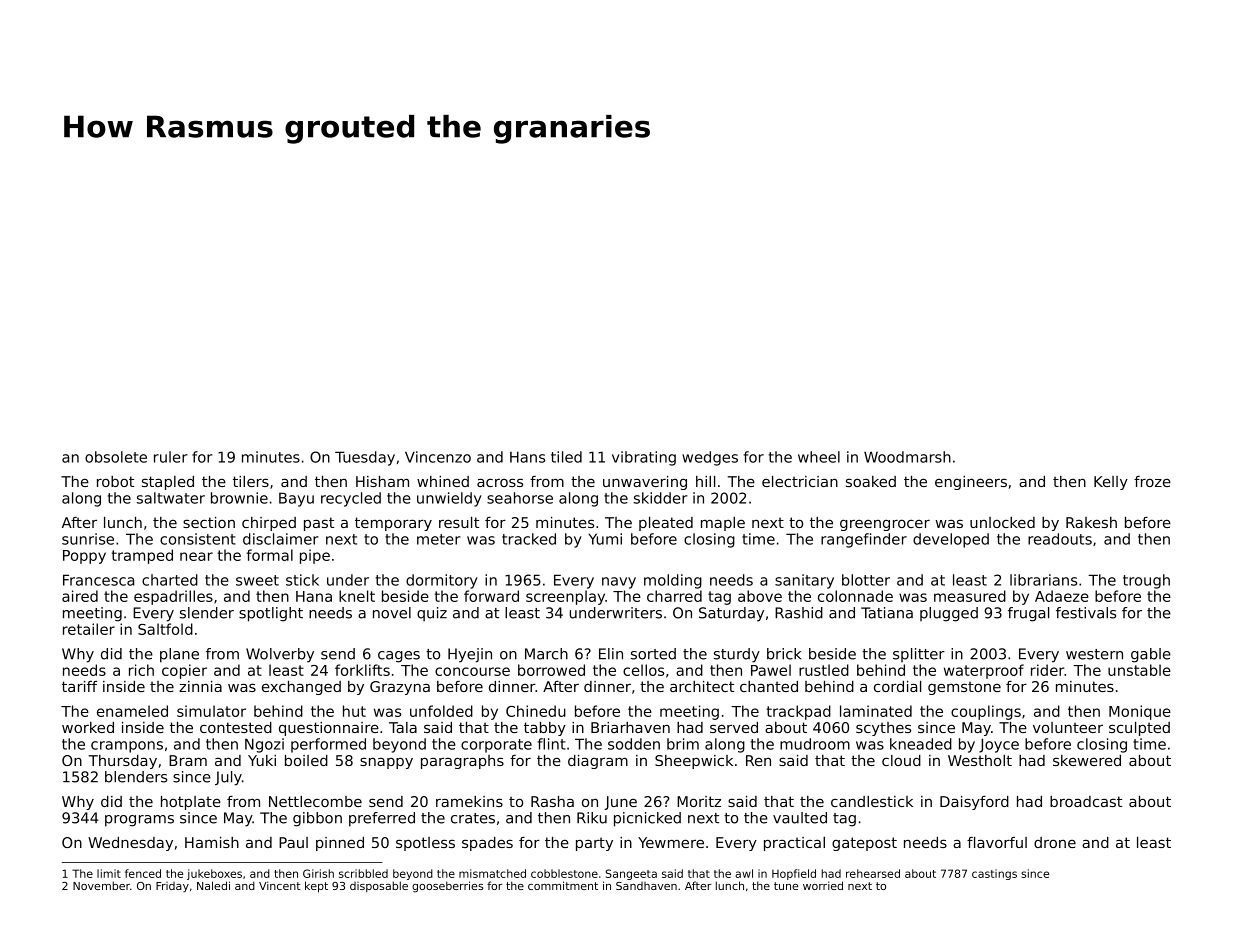 The height and width of the screenshot is (952, 1233). I want to click on rangefinder, so click(864, 540).
